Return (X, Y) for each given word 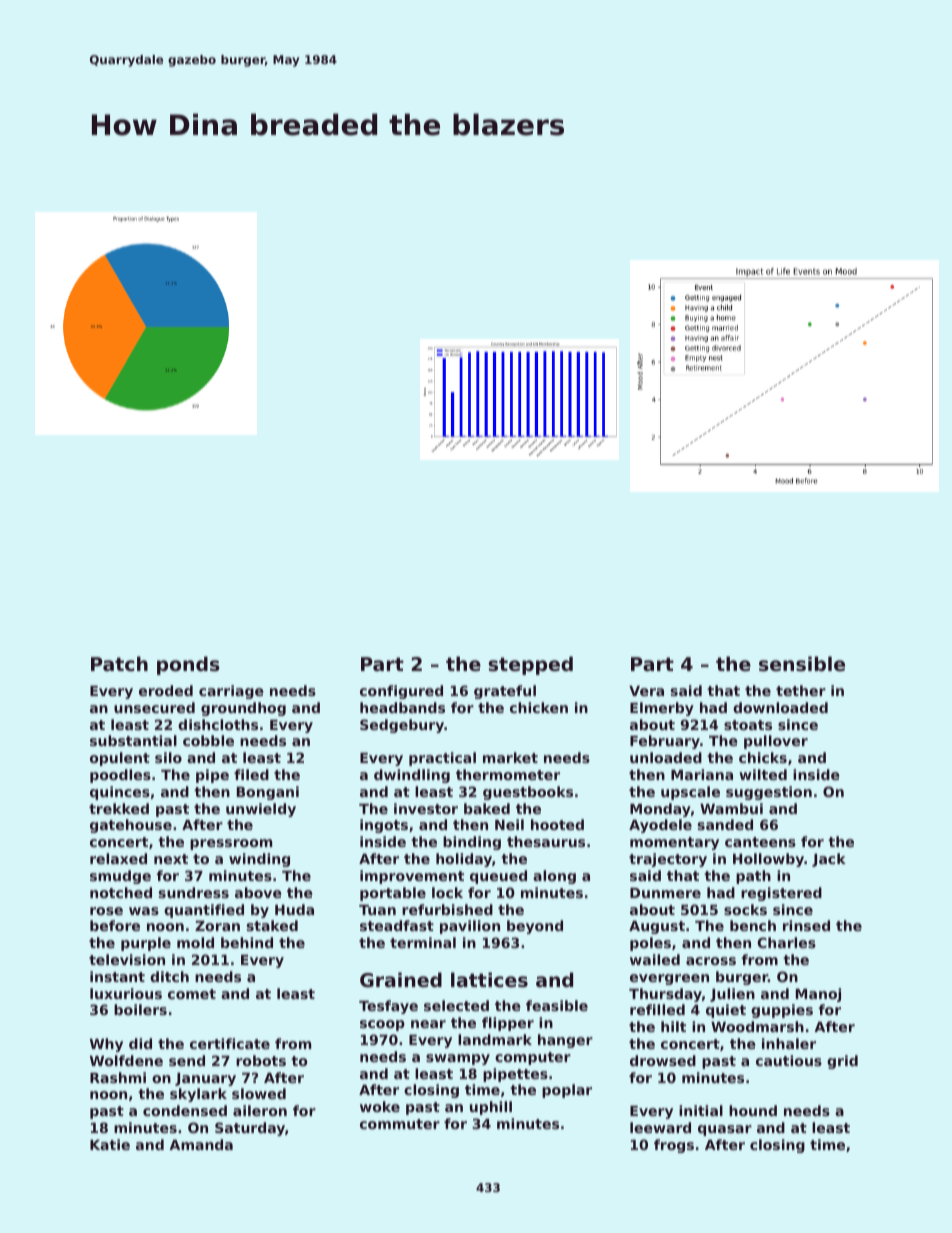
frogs (674, 1146)
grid (842, 1062)
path (753, 877)
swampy (458, 1059)
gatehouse (131, 826)
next (171, 859)
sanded (725, 824)
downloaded (780, 707)
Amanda (201, 1144)
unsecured (154, 707)
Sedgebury (402, 726)
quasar (725, 1130)
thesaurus (546, 841)
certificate (230, 1043)
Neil (509, 824)
